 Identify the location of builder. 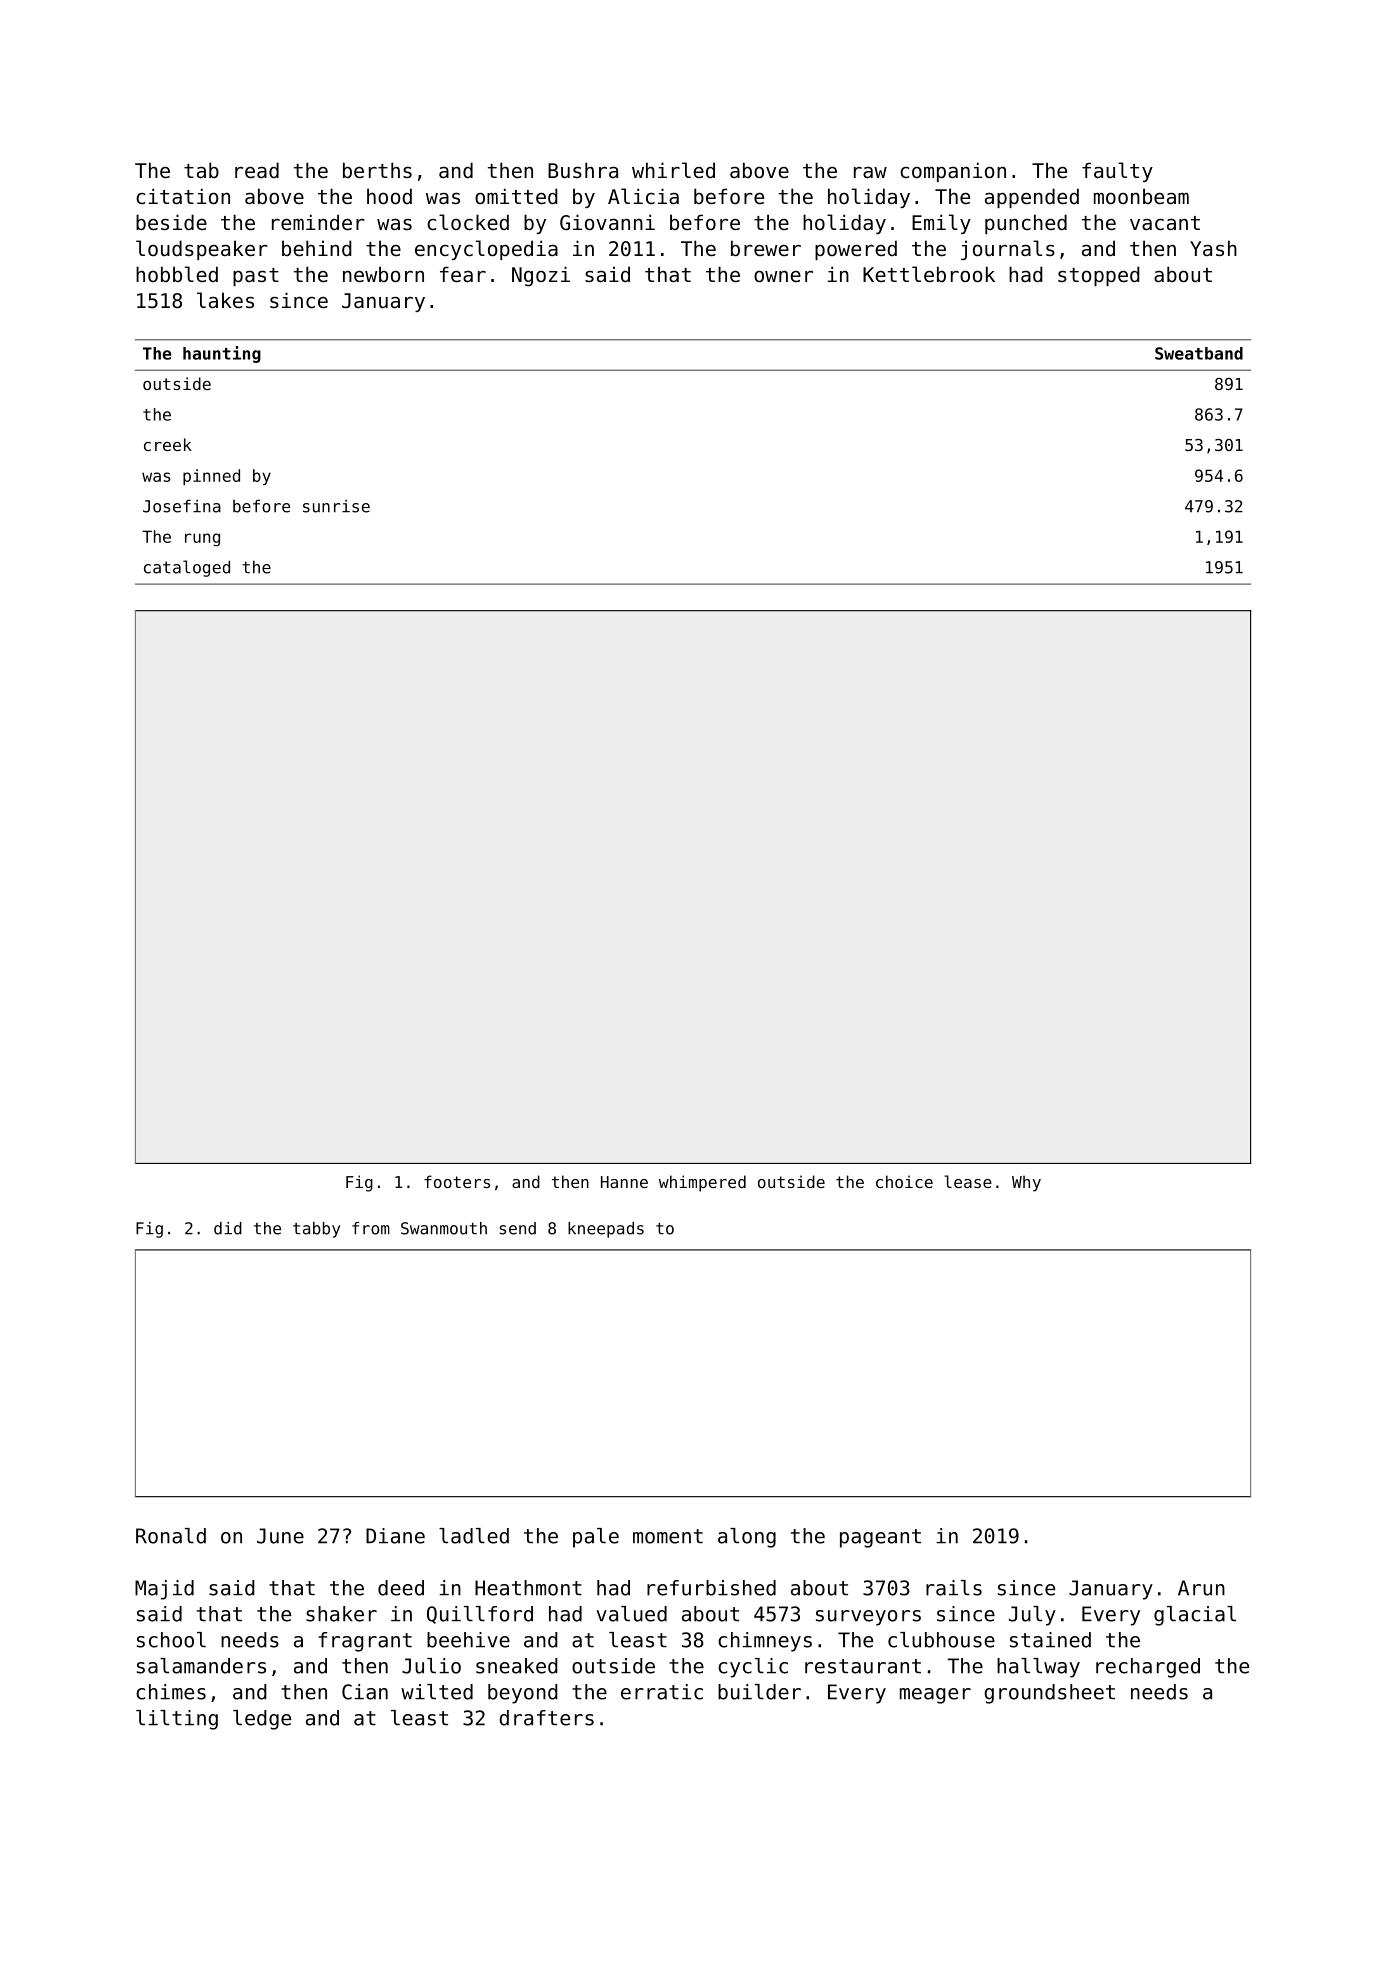
(759, 1692).
